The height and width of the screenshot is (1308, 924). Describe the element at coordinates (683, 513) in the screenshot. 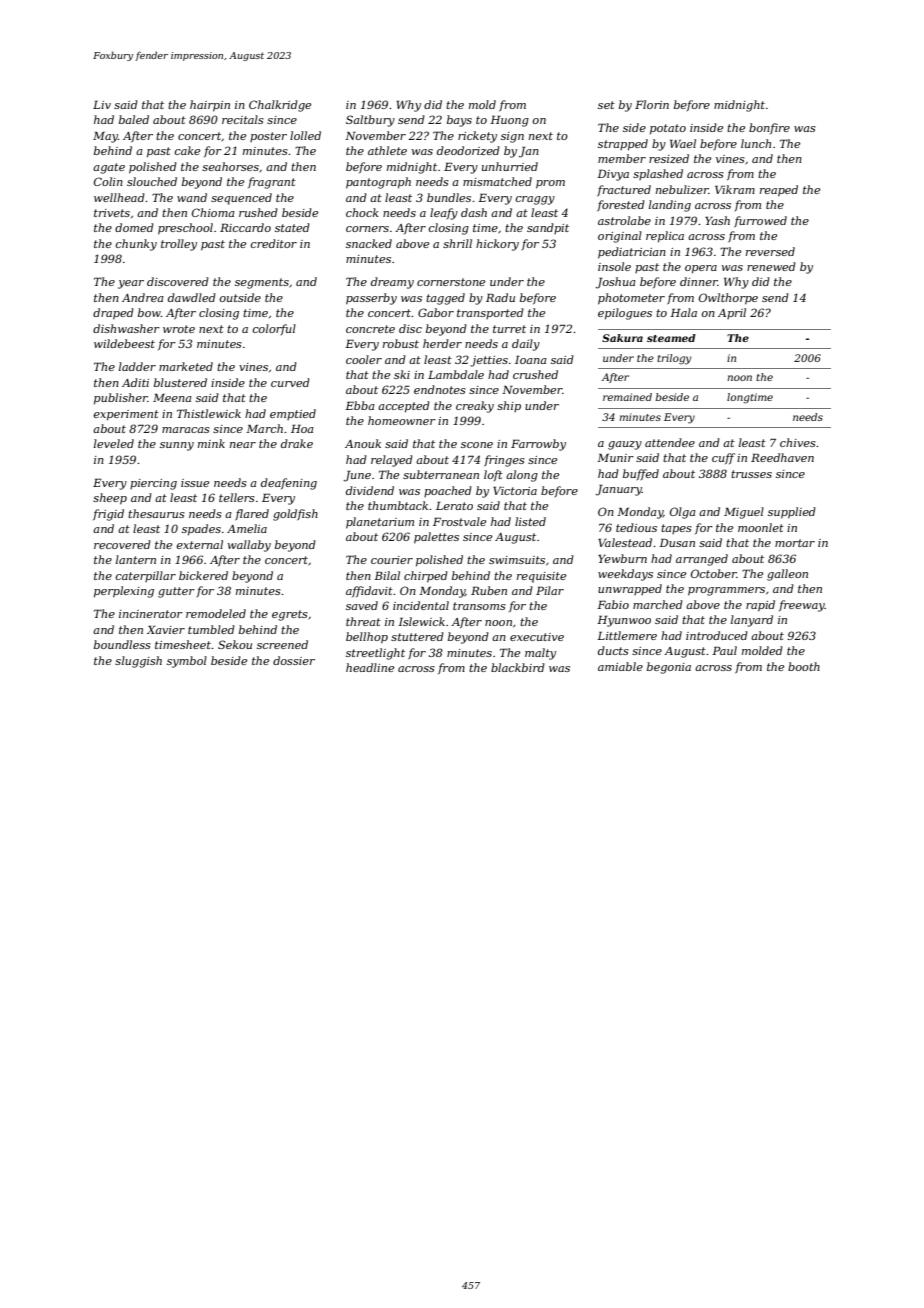

I see `Olga` at that location.
